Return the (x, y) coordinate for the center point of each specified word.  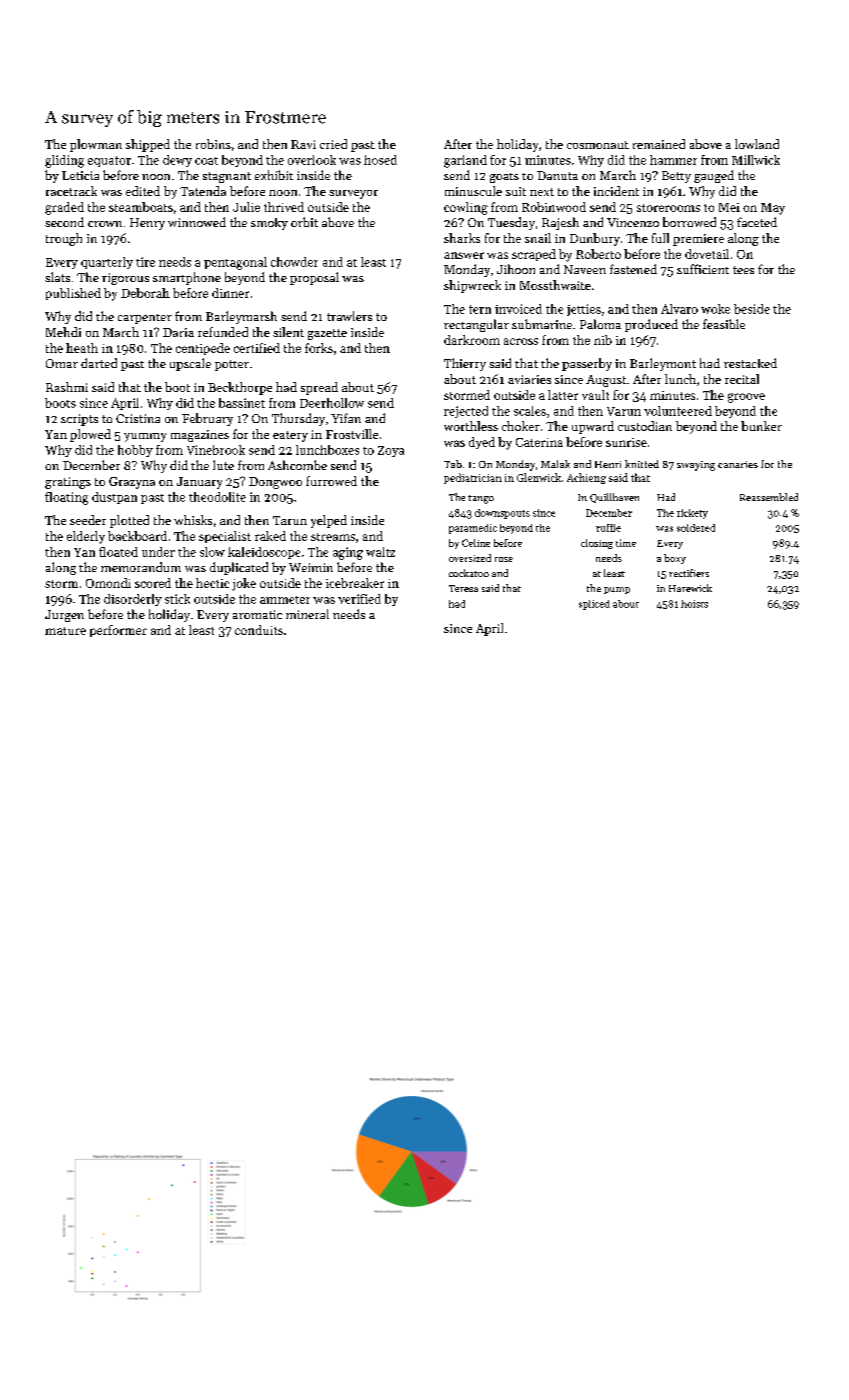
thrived (284, 207)
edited (143, 191)
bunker (761, 426)
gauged (714, 176)
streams (333, 537)
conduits (259, 630)
